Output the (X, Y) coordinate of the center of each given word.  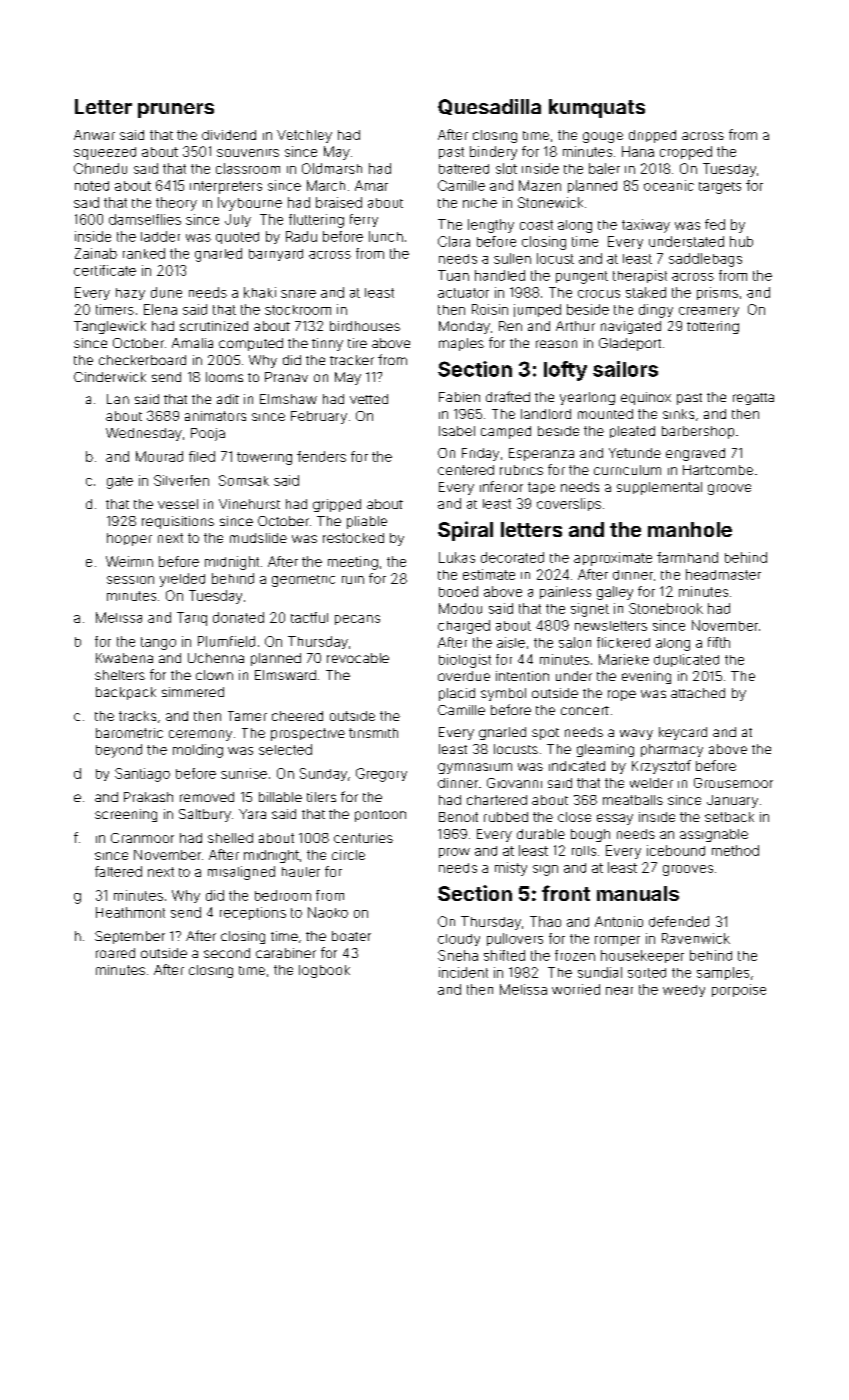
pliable (367, 522)
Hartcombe (718, 470)
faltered (118, 871)
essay (615, 819)
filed (202, 456)
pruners (176, 110)
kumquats (597, 108)
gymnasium (475, 768)
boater (351, 936)
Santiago (142, 775)
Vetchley (304, 136)
